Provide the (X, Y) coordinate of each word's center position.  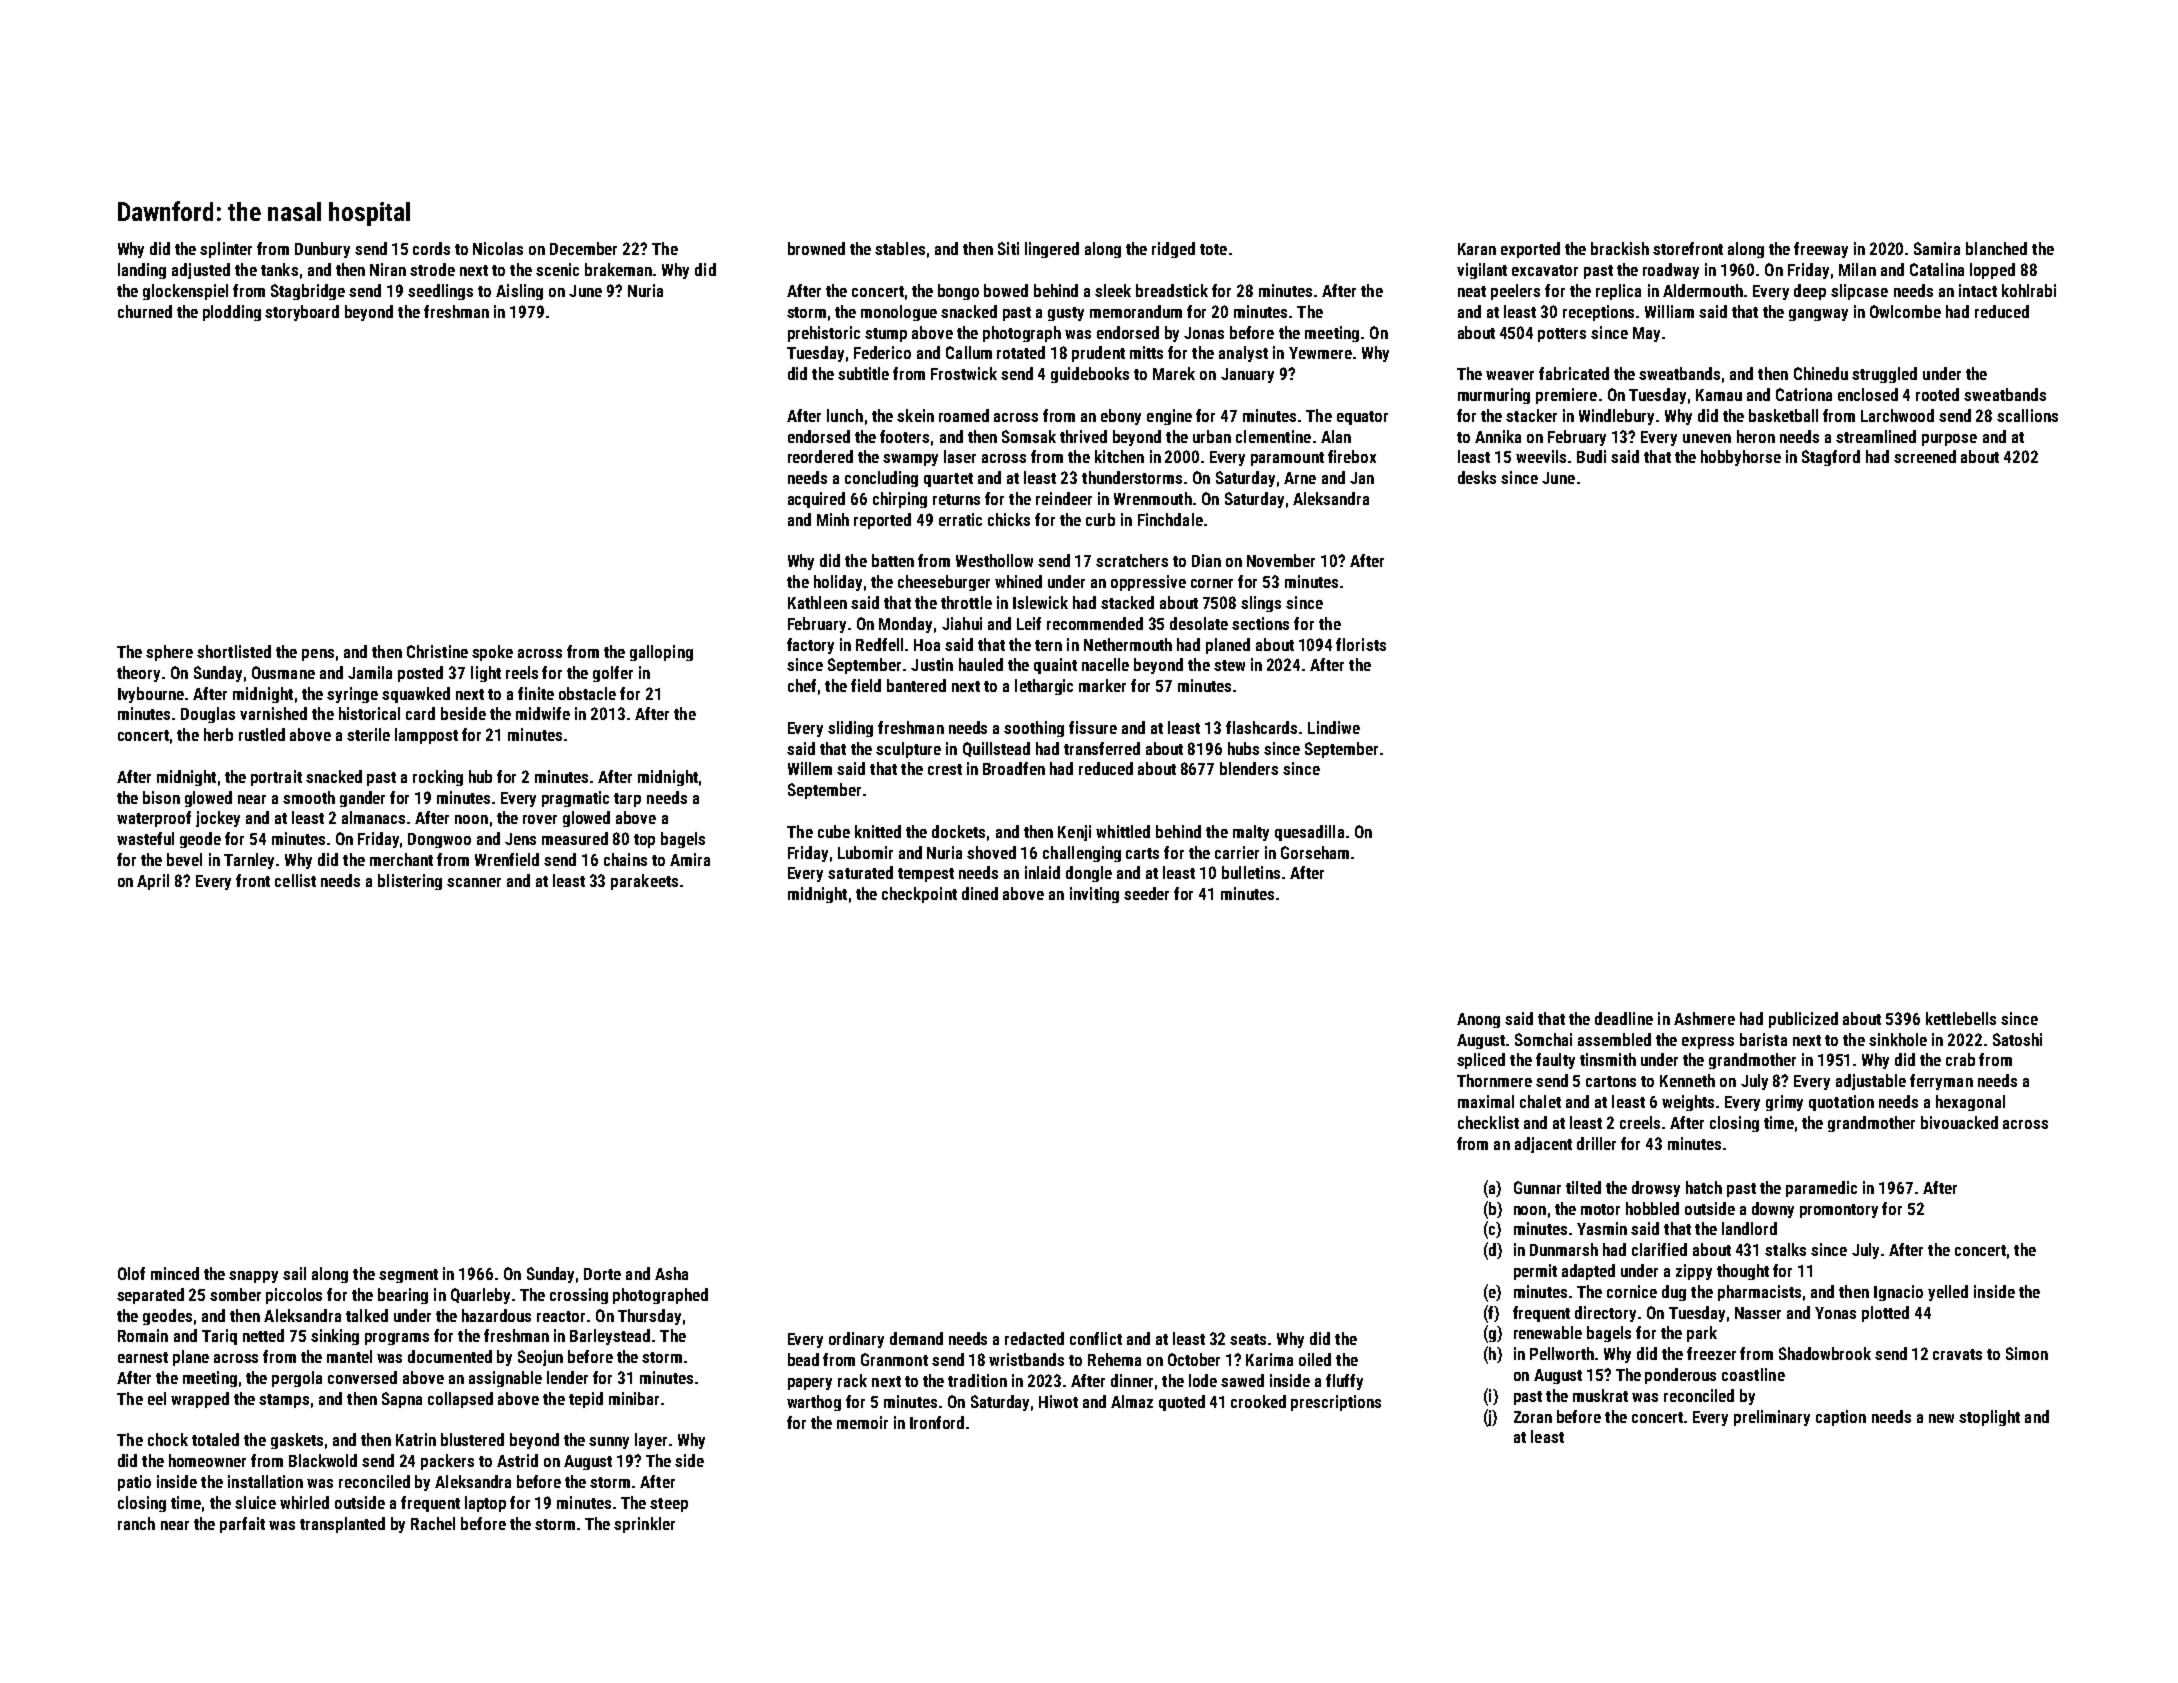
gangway (1818, 315)
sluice (255, 1502)
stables (900, 248)
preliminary (1772, 1418)
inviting (1094, 895)
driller (1596, 1143)
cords (431, 248)
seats (1248, 1339)
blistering (410, 882)
